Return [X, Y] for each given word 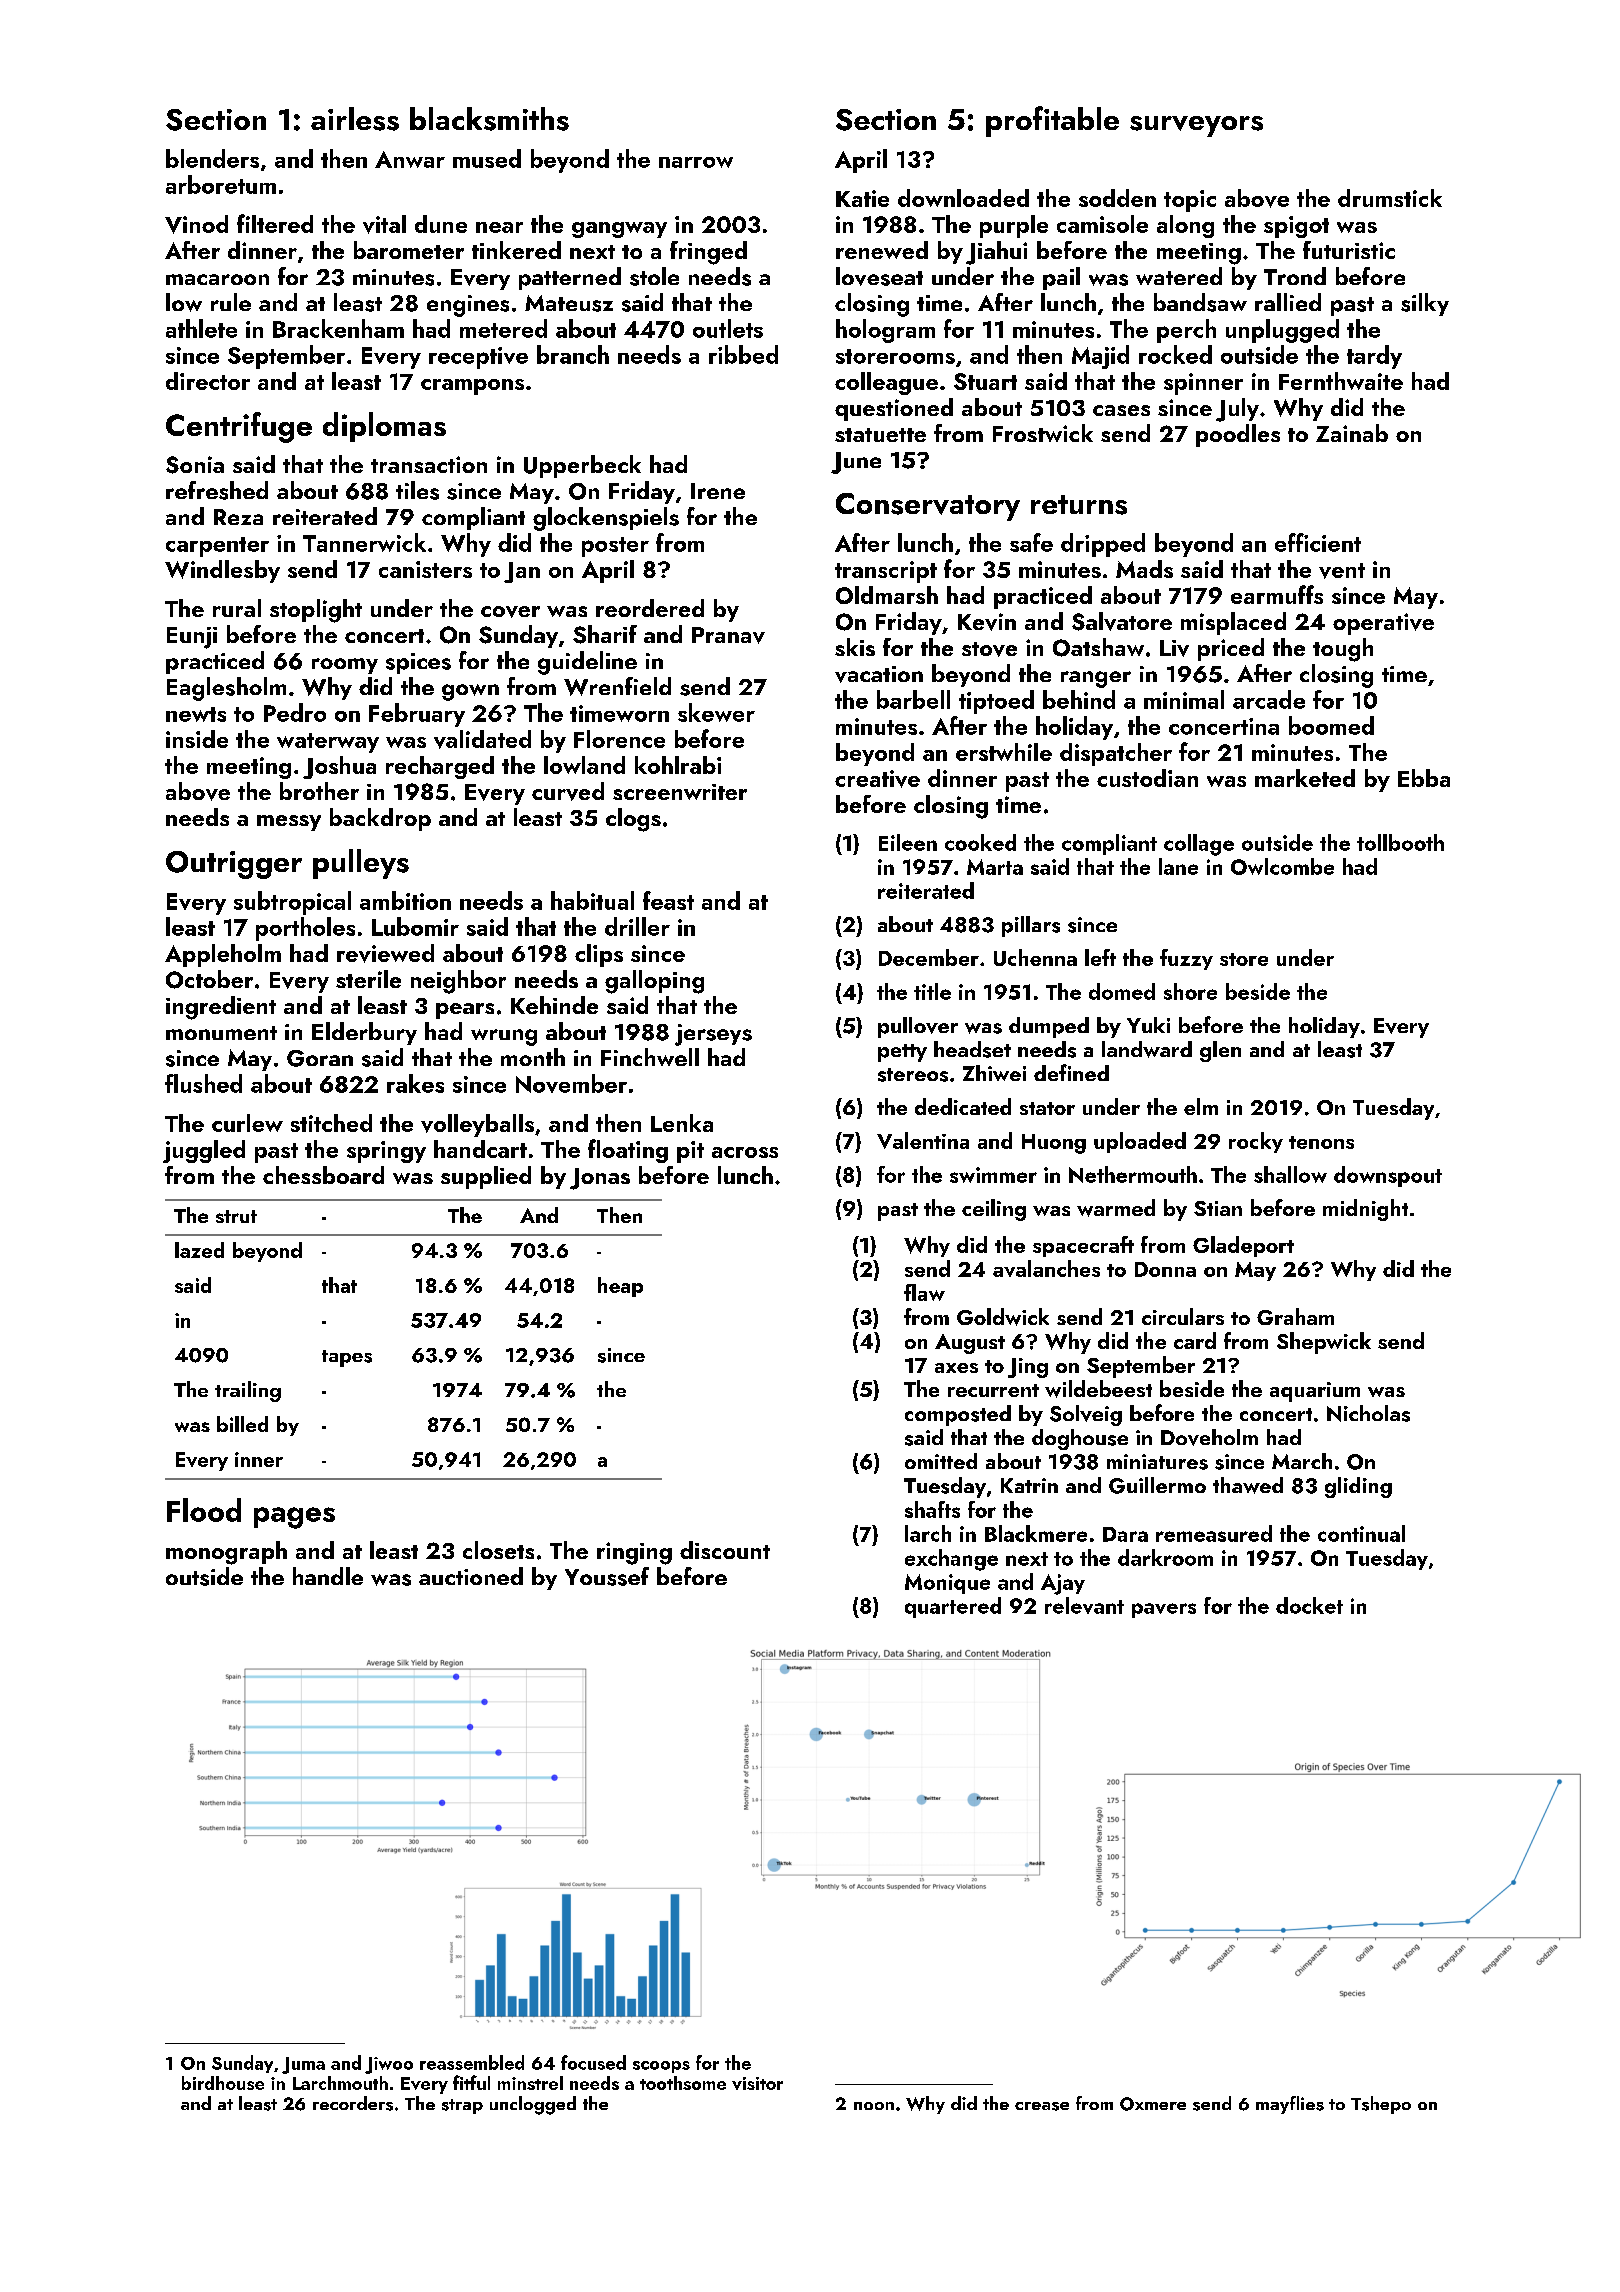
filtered [275, 223]
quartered [953, 1607]
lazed [199, 1250]
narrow [696, 162]
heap [620, 1287]
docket [1309, 1605]
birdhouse [223, 2083]
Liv [1174, 648]
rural [237, 608]
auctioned [471, 1576]
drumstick [1390, 198]
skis [855, 647]
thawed [1248, 1485]
